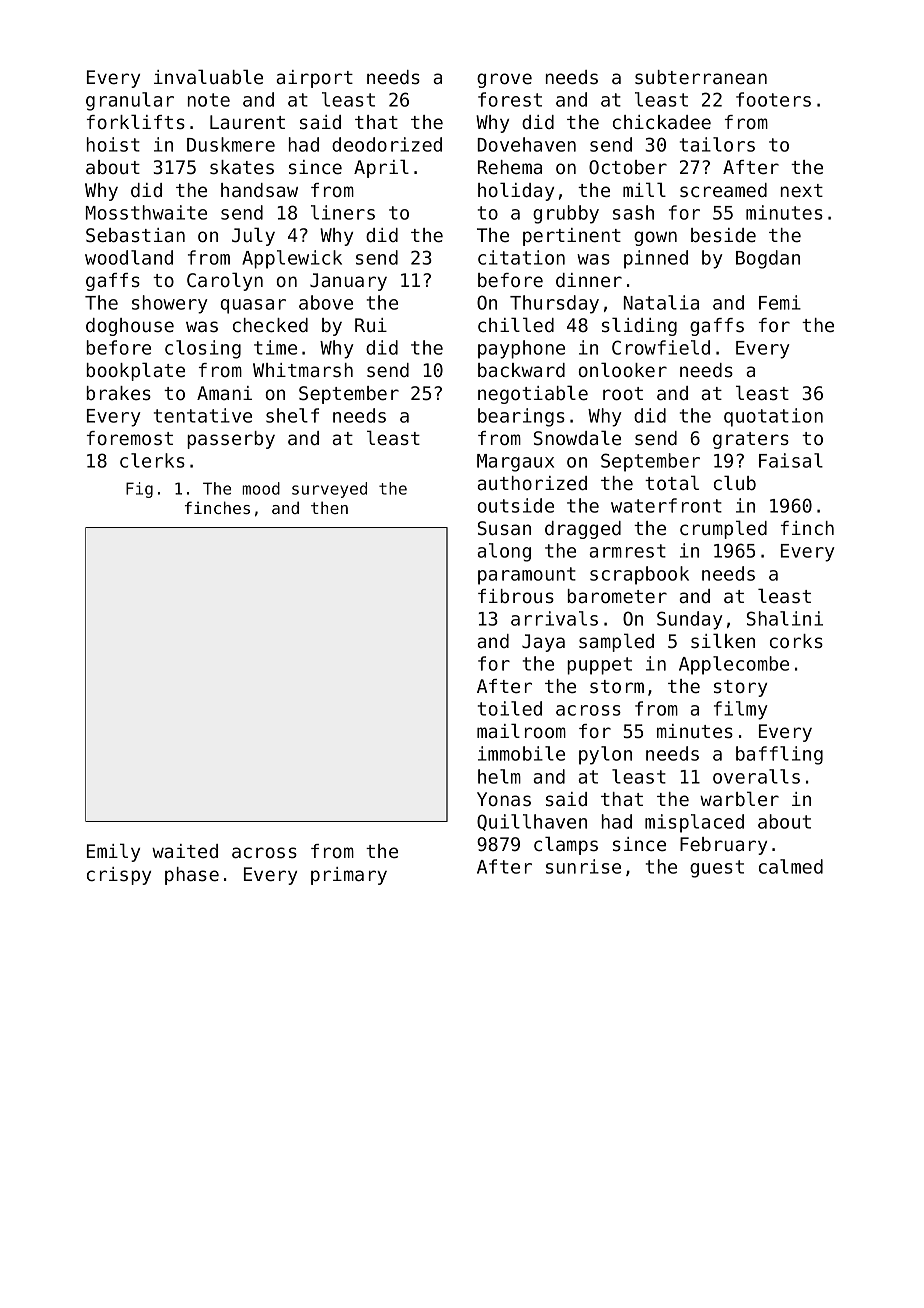  Describe the element at coordinates (203, 415) in the screenshot. I see `tentative` at that location.
